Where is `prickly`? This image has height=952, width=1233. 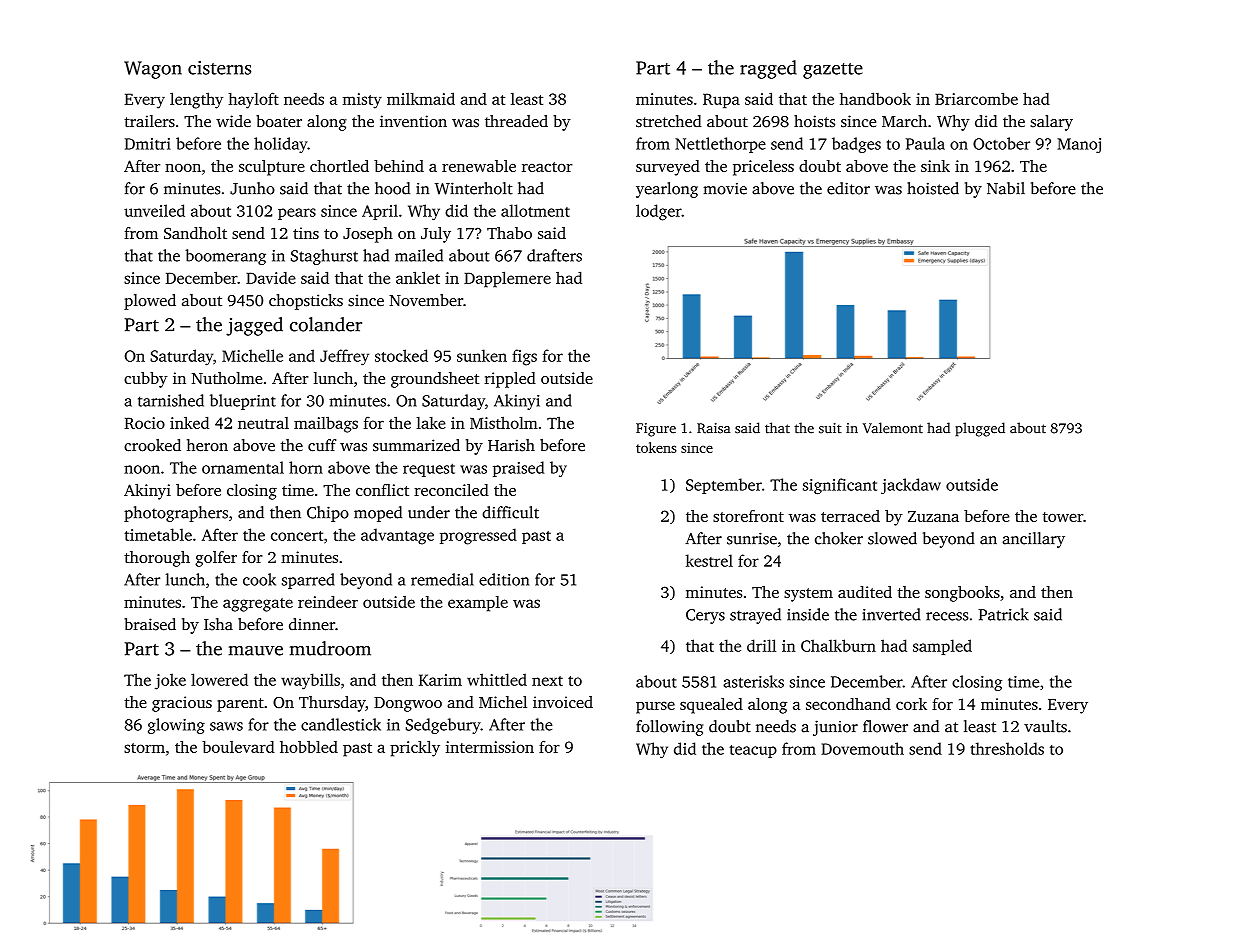
prickly is located at coordinates (415, 748).
